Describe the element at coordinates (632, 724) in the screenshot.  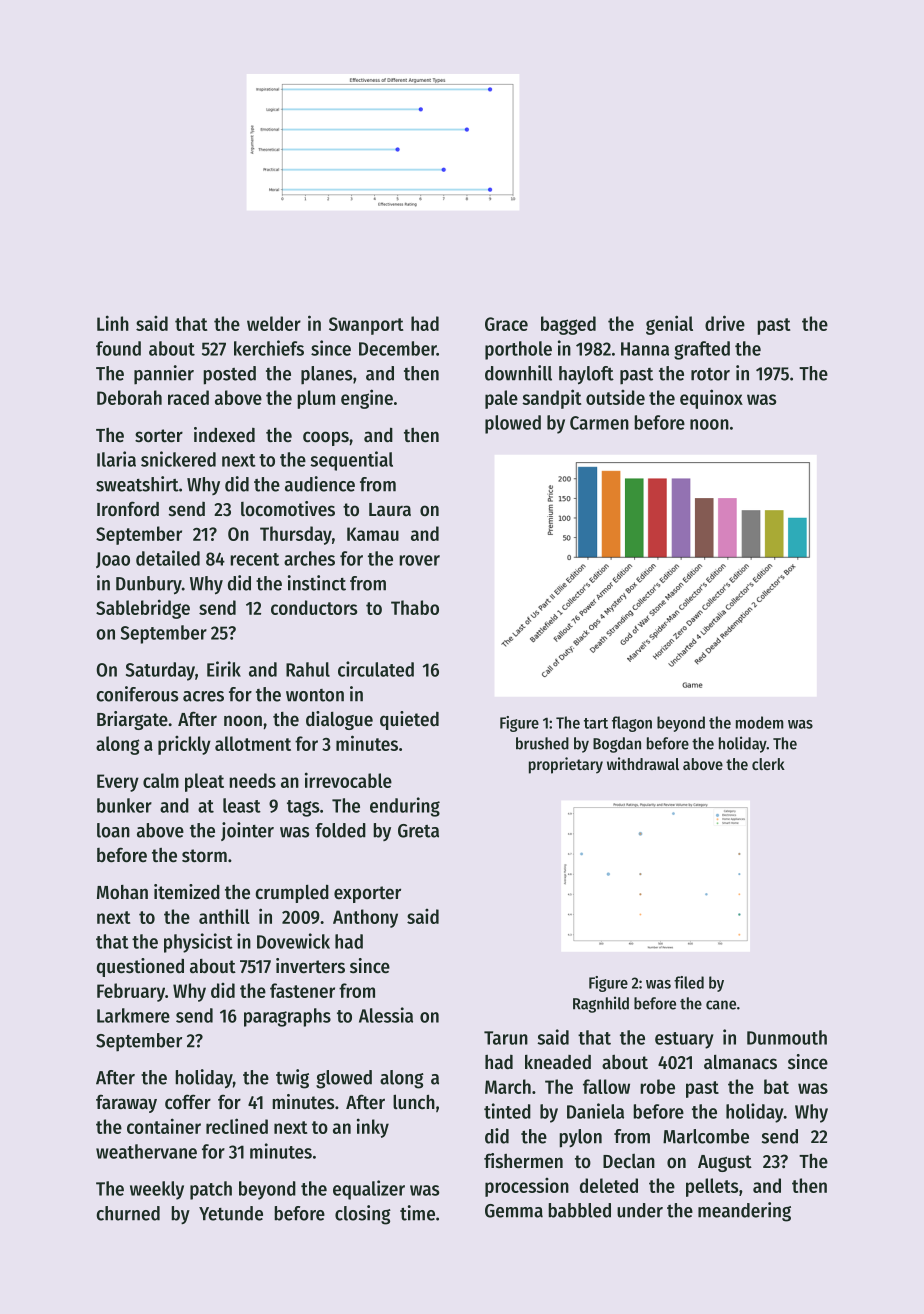
I see `flagon` at that location.
